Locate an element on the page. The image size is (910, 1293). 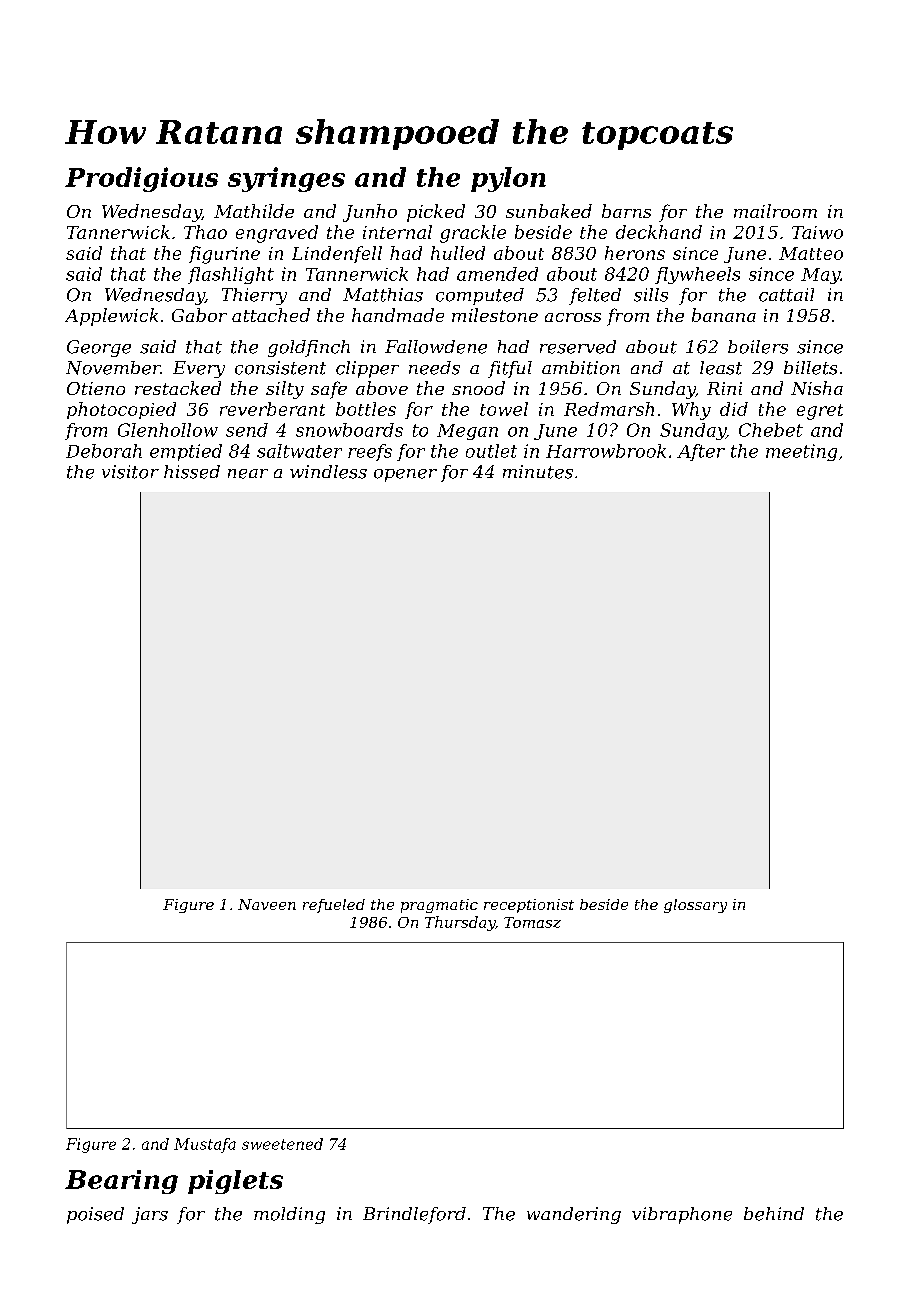
Thursday is located at coordinates (460, 923).
